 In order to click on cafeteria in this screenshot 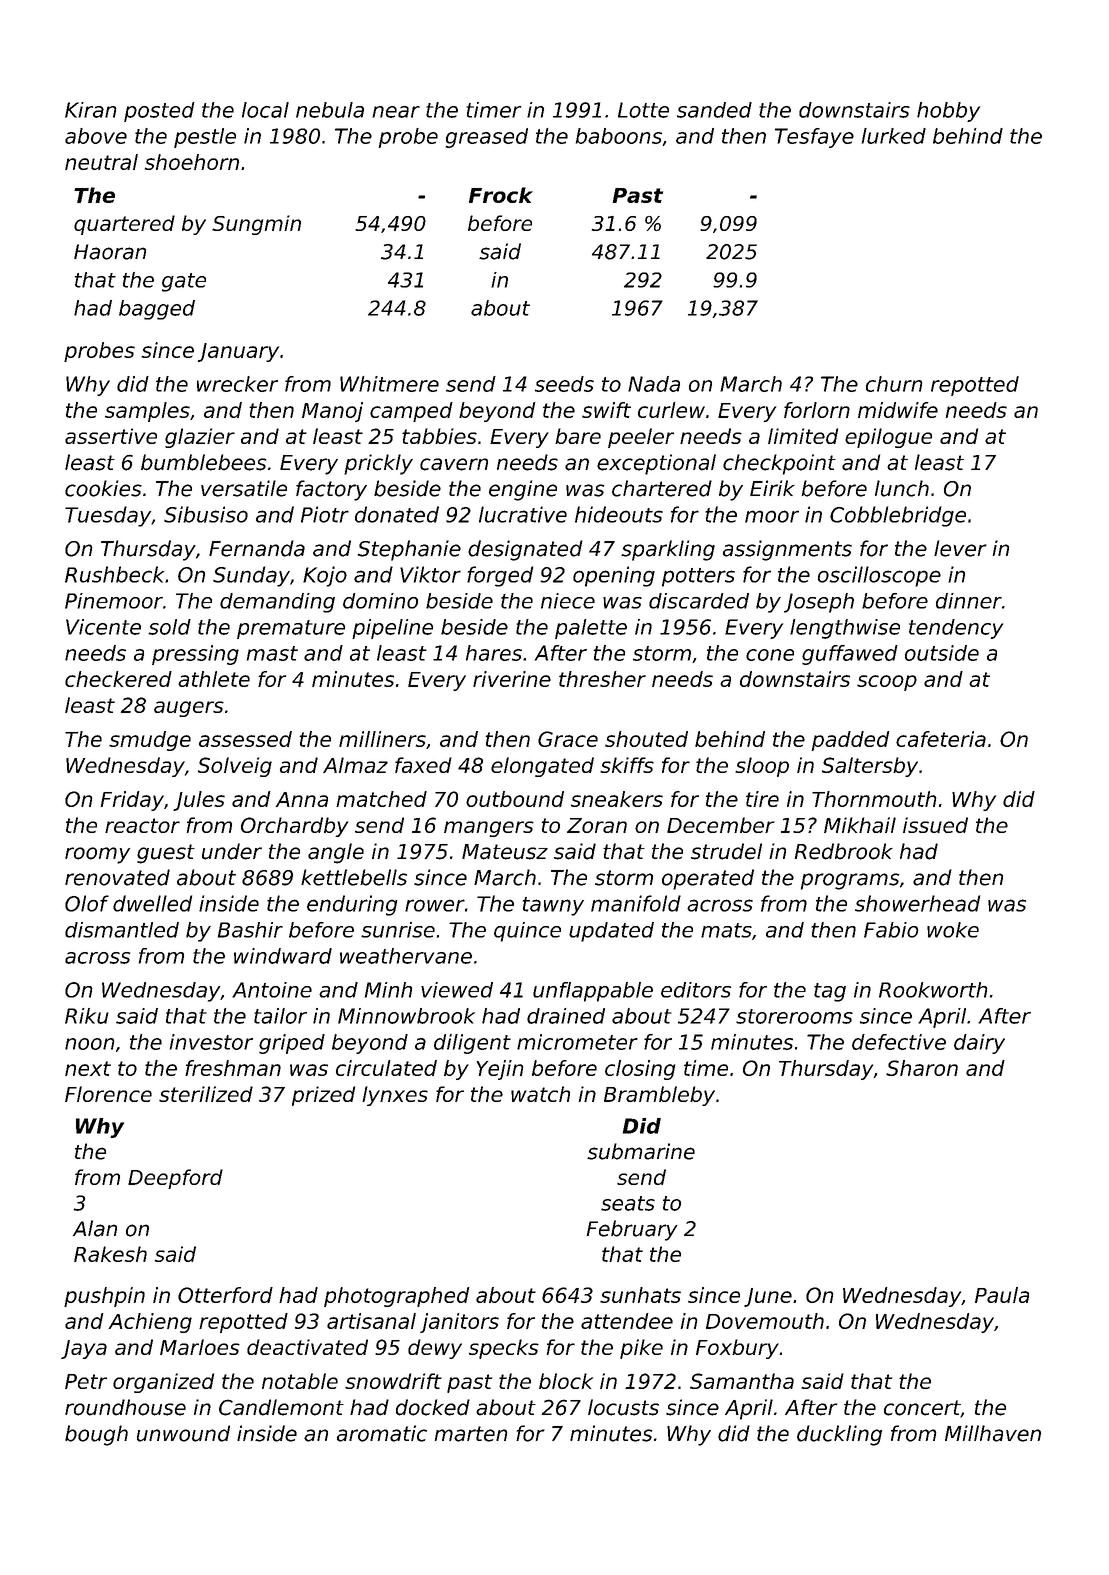, I will do `click(941, 739)`.
